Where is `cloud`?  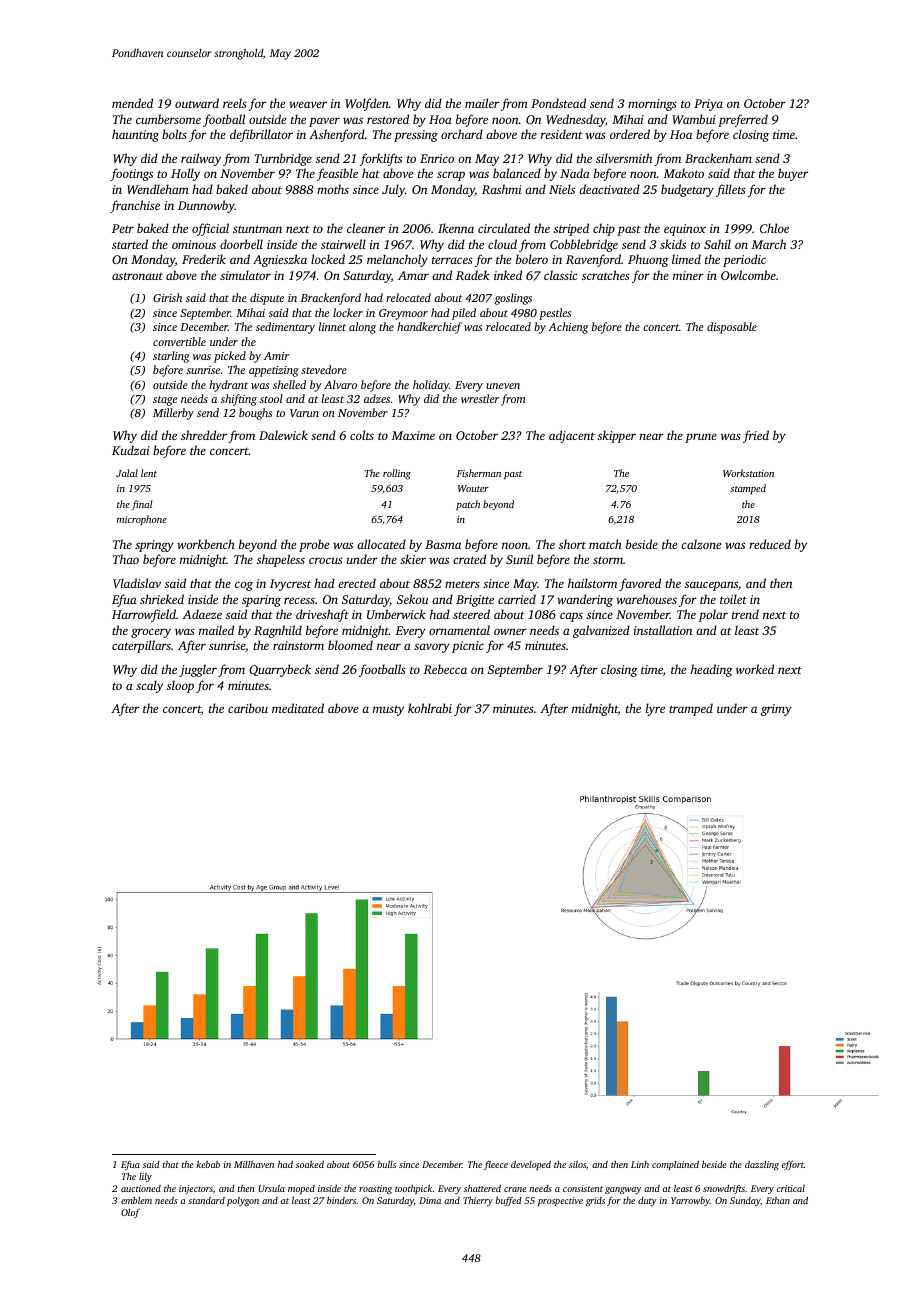
cloud is located at coordinates (502, 244).
